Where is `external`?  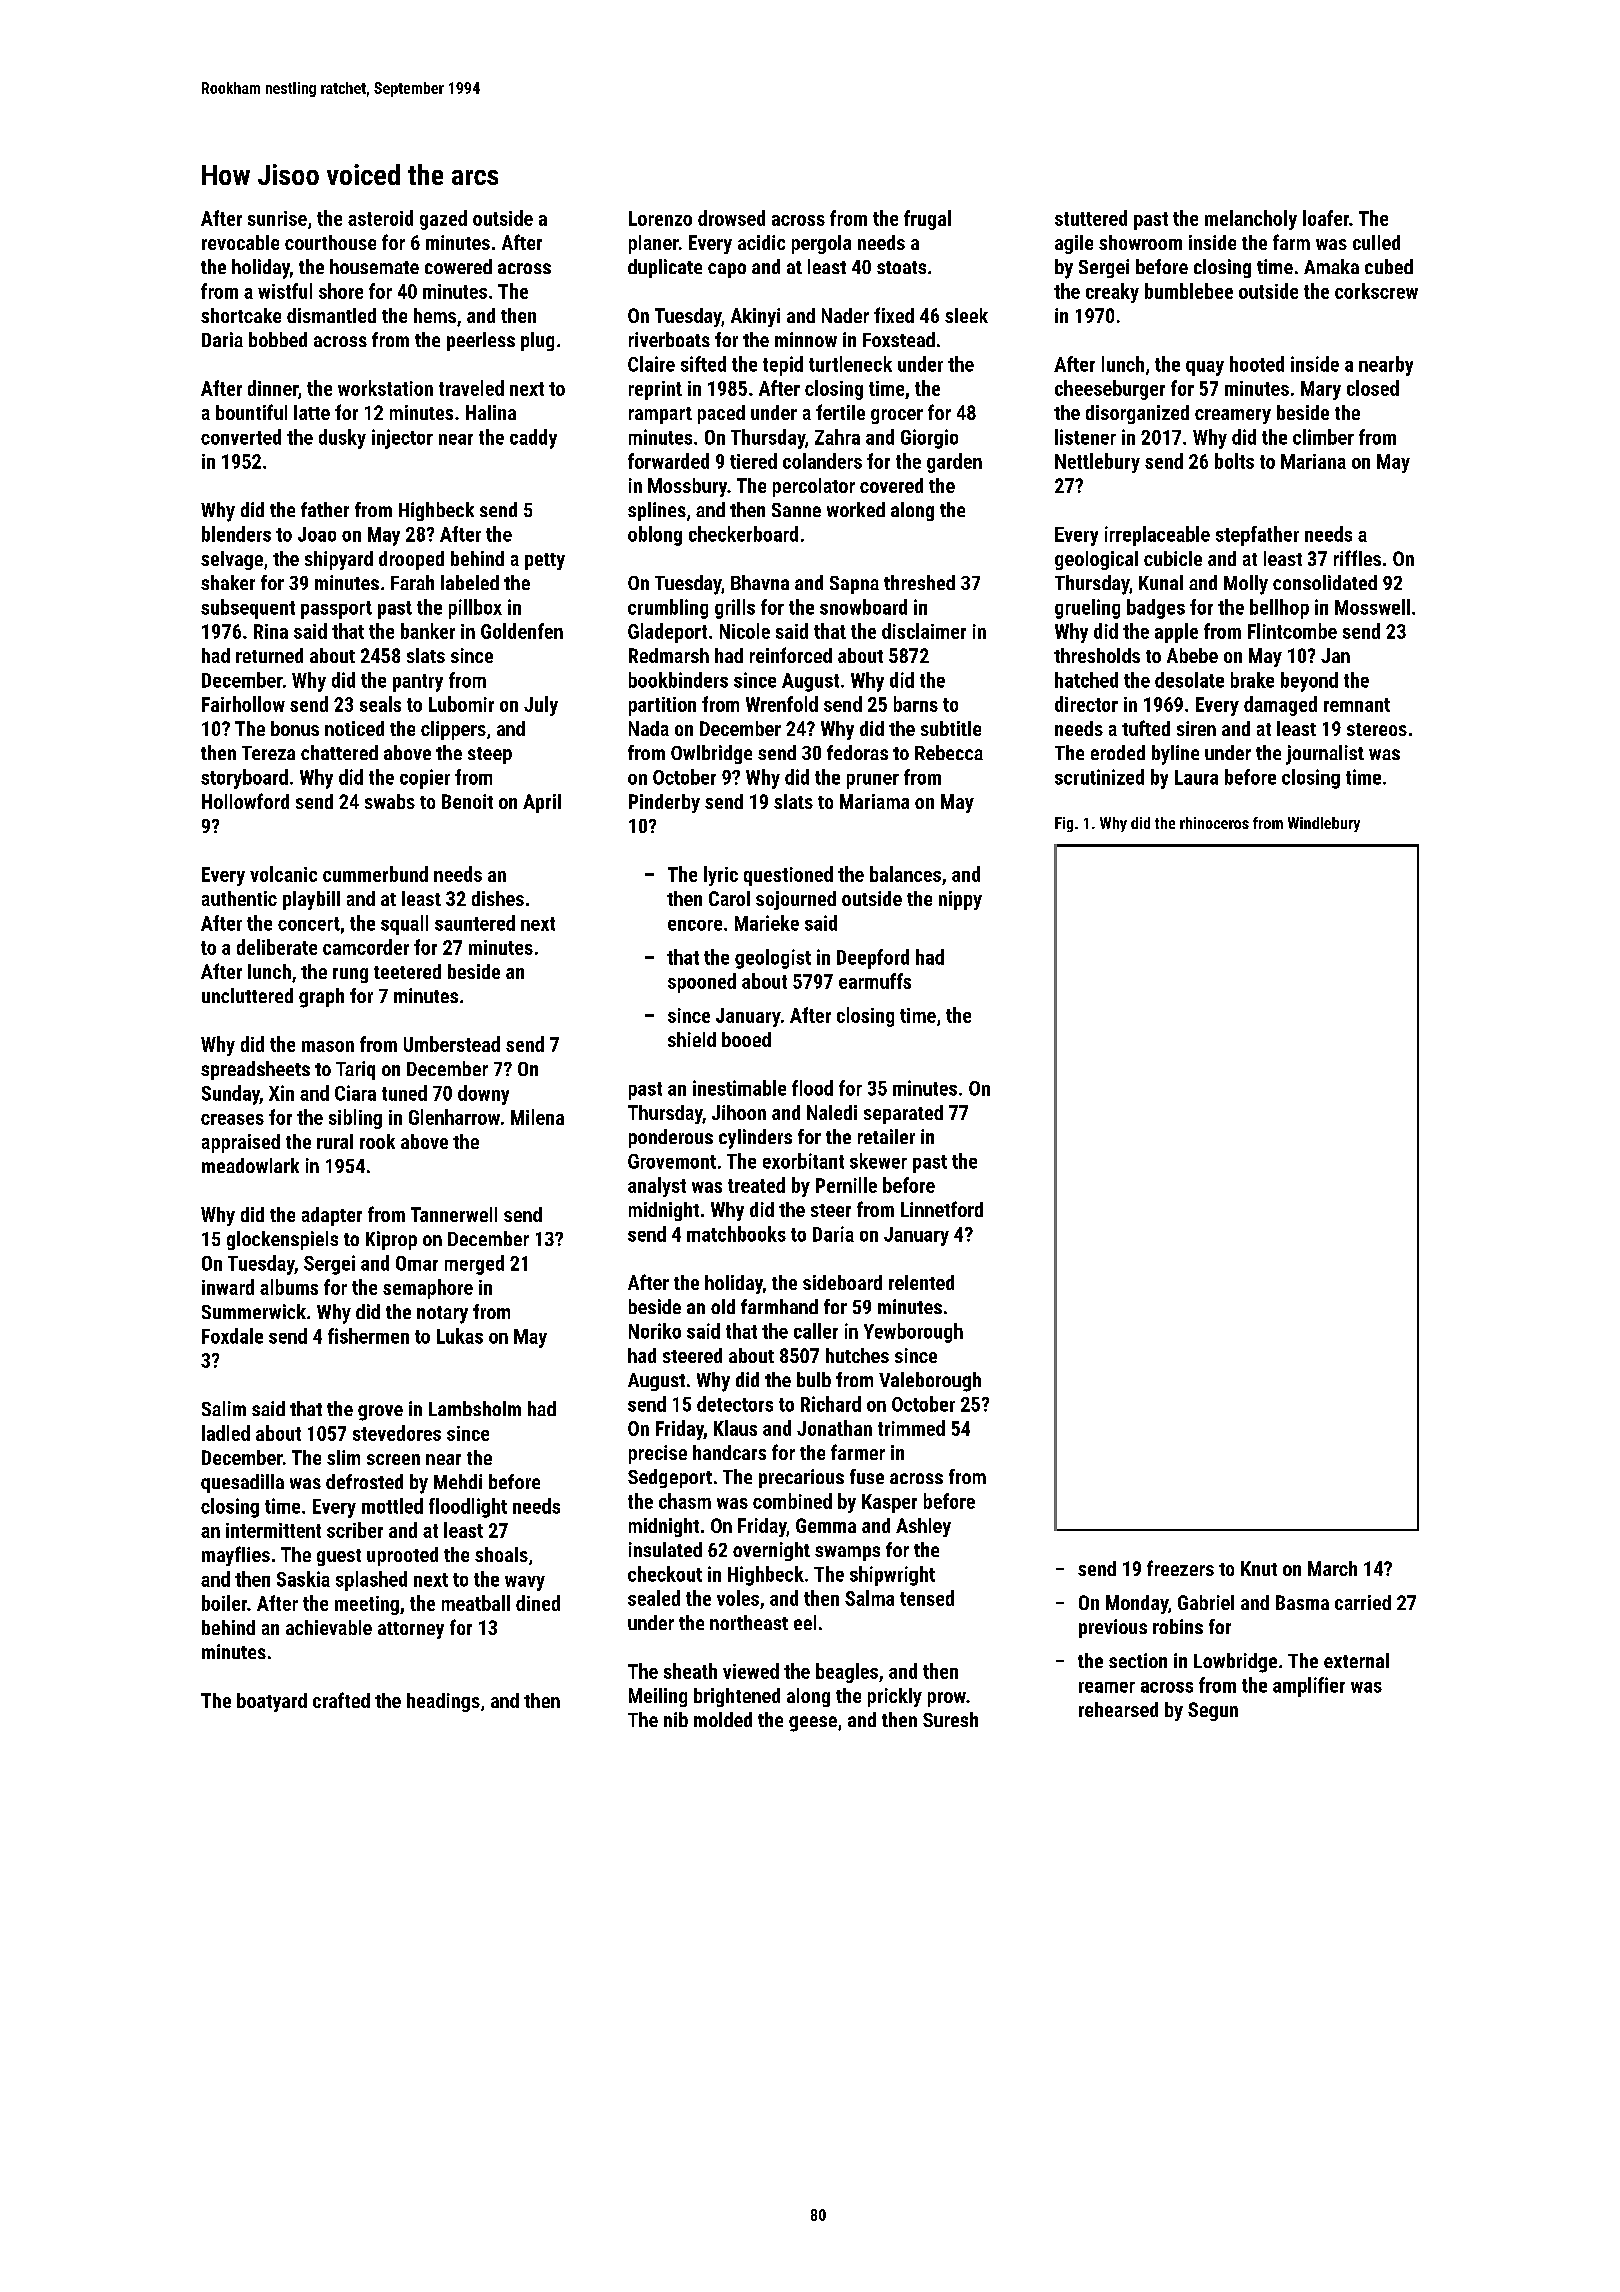
external is located at coordinates (1356, 1660).
